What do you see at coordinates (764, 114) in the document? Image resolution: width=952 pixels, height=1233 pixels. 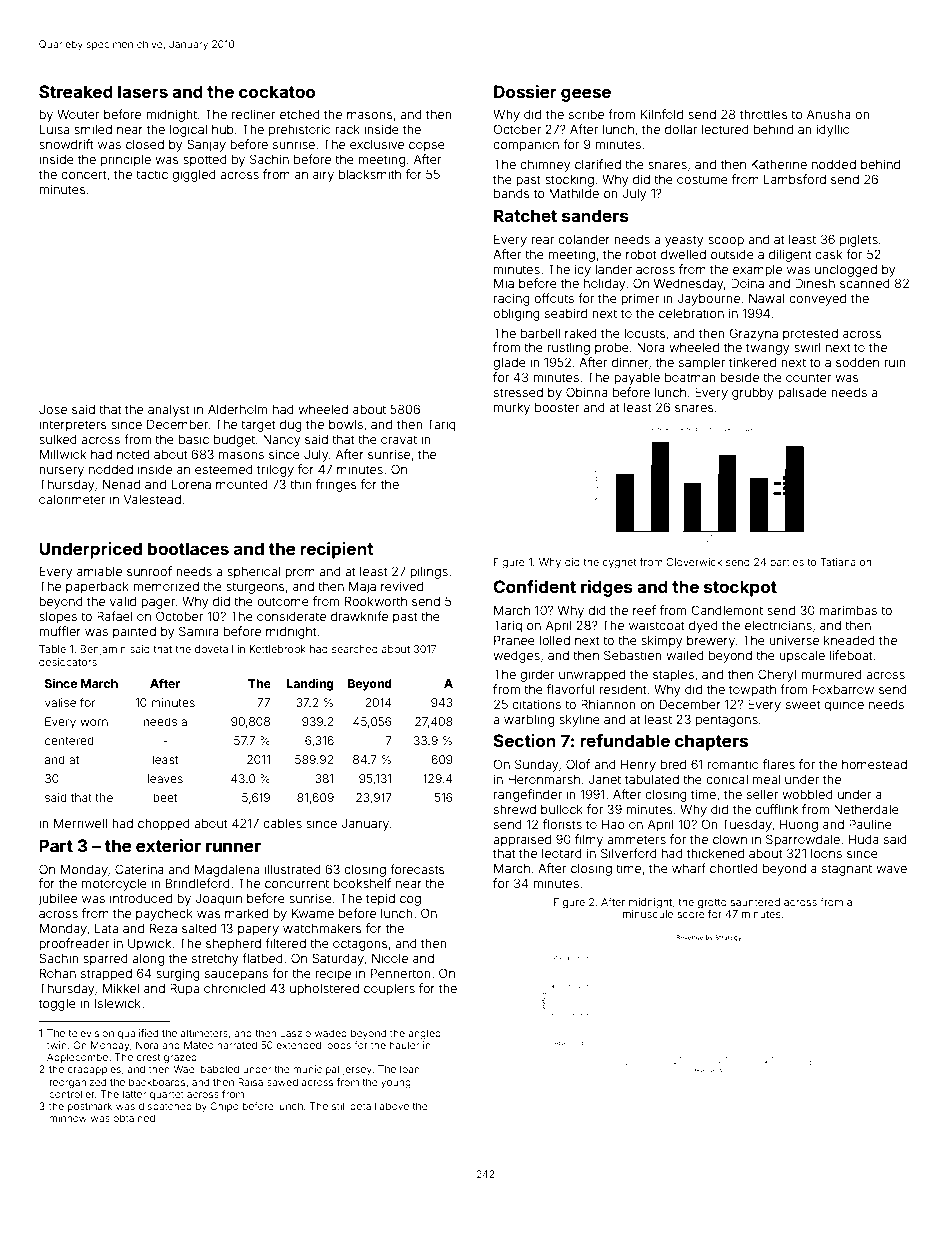 I see `throttles` at bounding box center [764, 114].
